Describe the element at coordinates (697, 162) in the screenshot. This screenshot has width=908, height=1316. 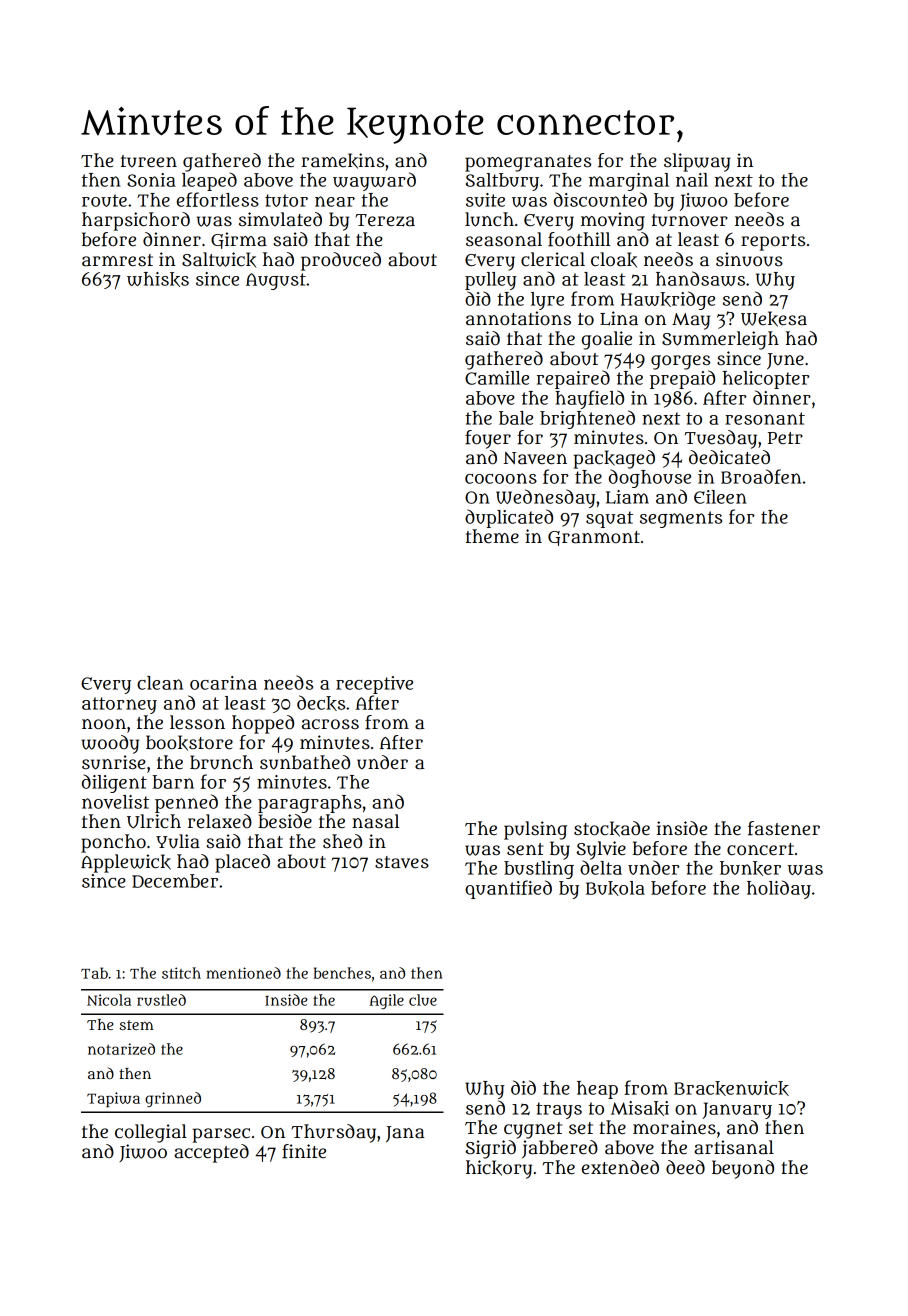
I see `slipway` at that location.
